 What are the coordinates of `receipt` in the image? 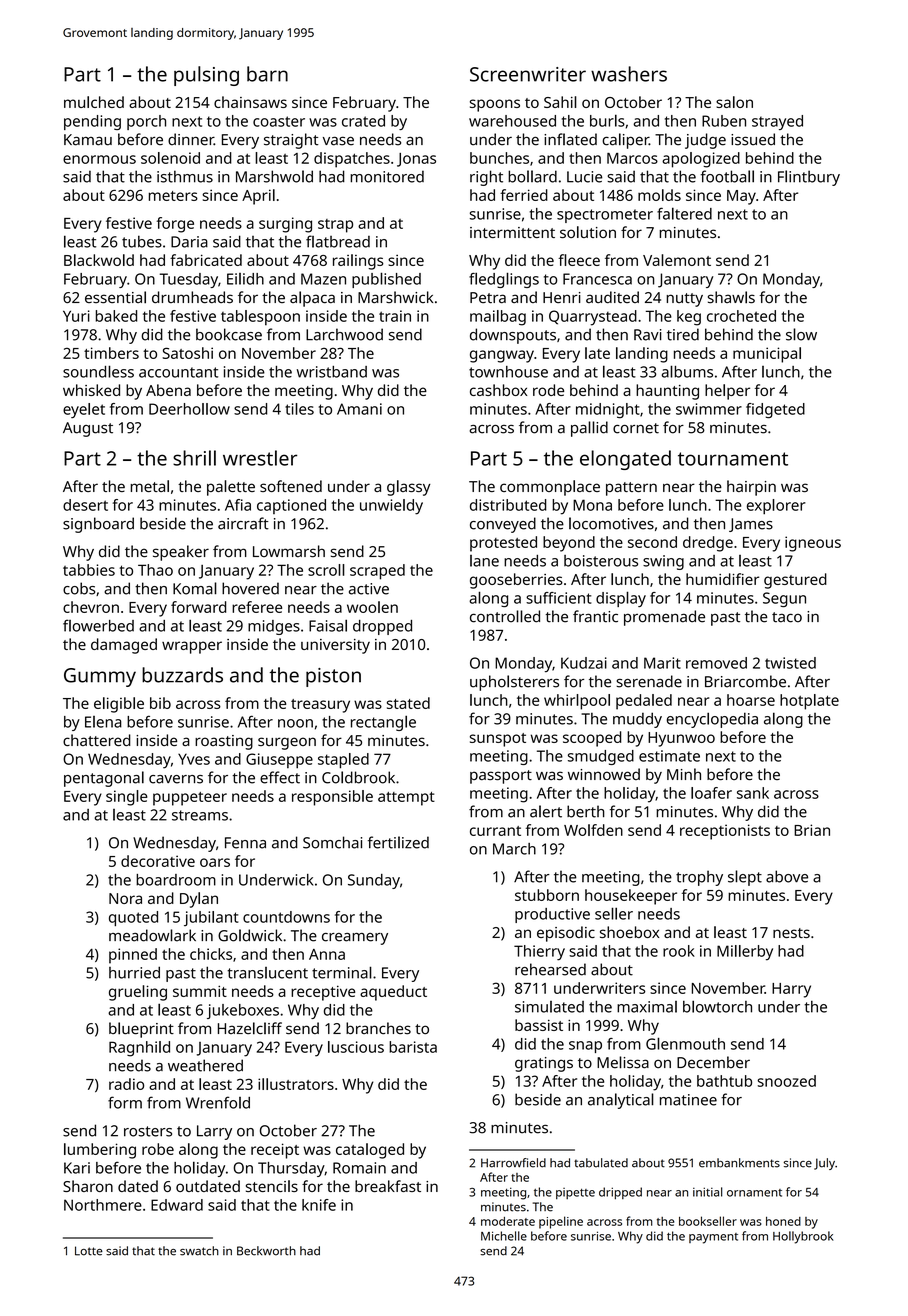 It's located at (275, 1151).
